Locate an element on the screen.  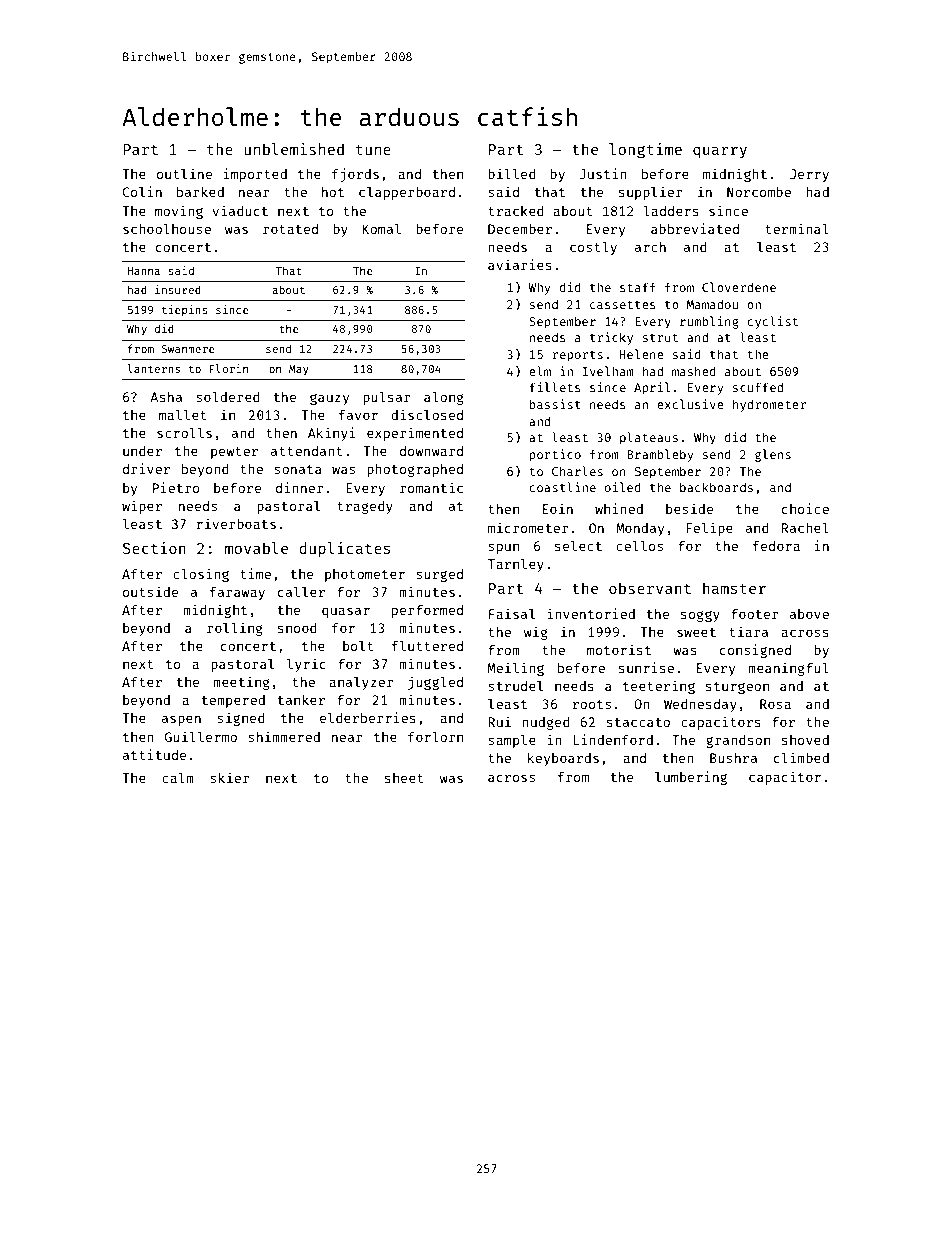
Rachel is located at coordinates (805, 527).
